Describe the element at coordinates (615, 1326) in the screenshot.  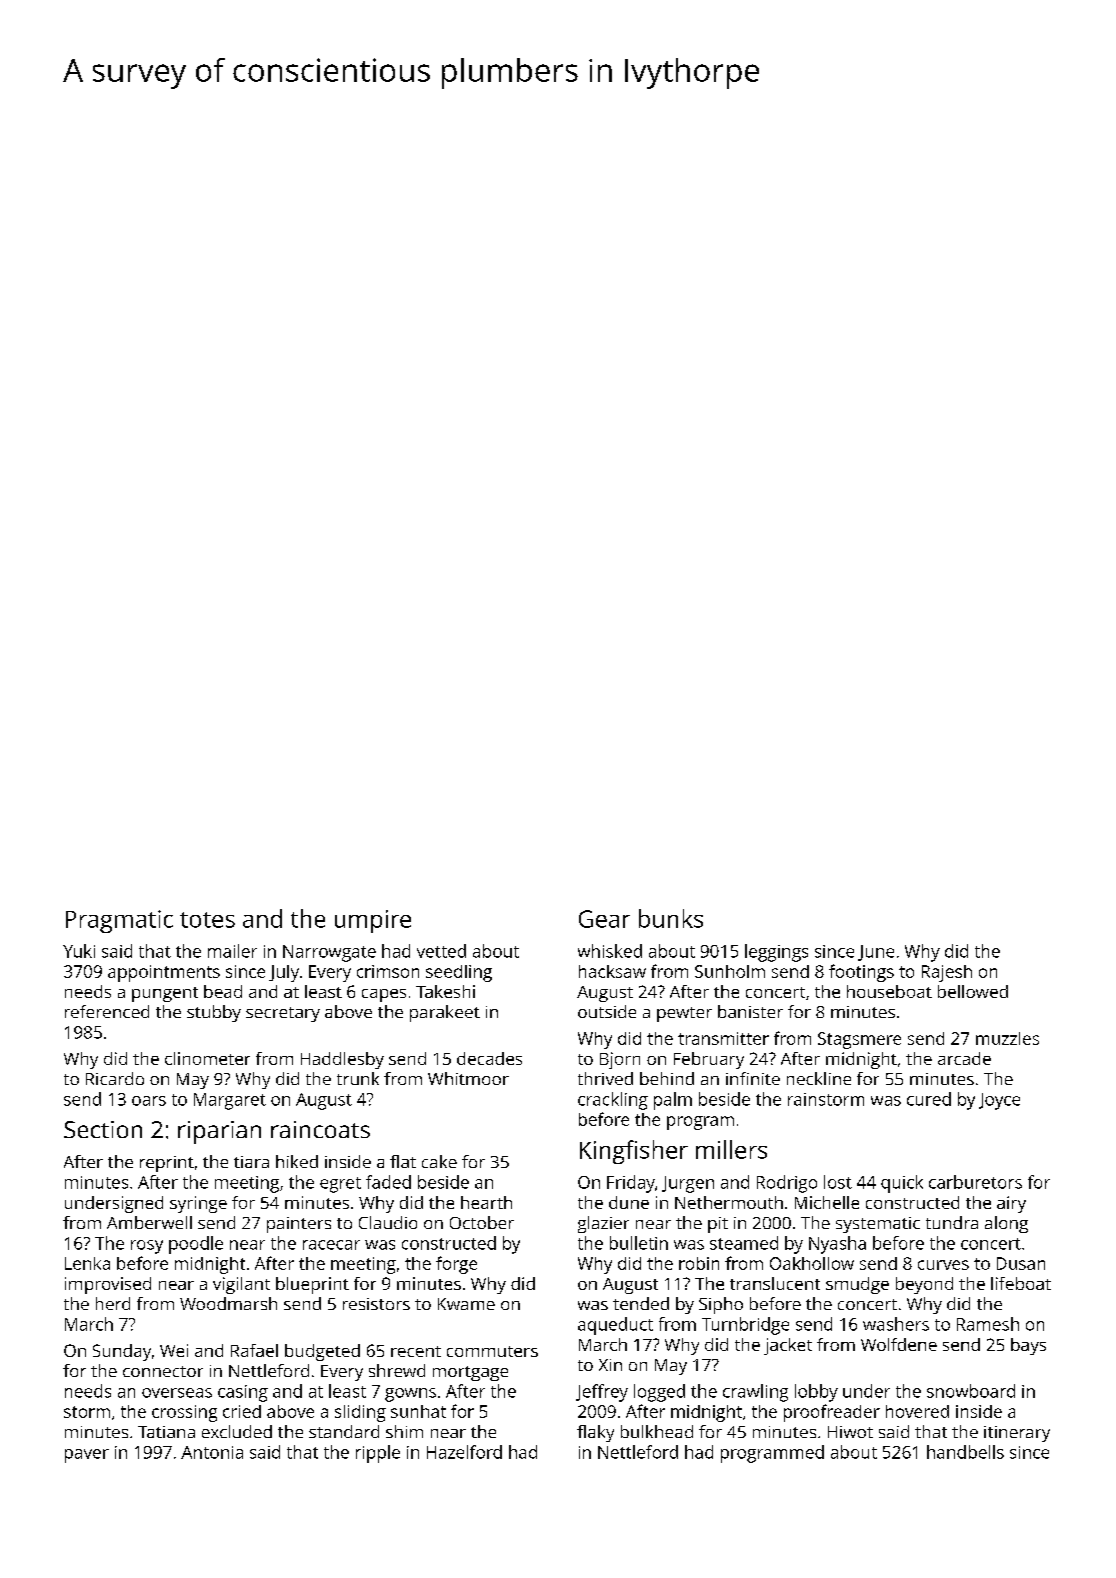
I see `aqueduct` at that location.
